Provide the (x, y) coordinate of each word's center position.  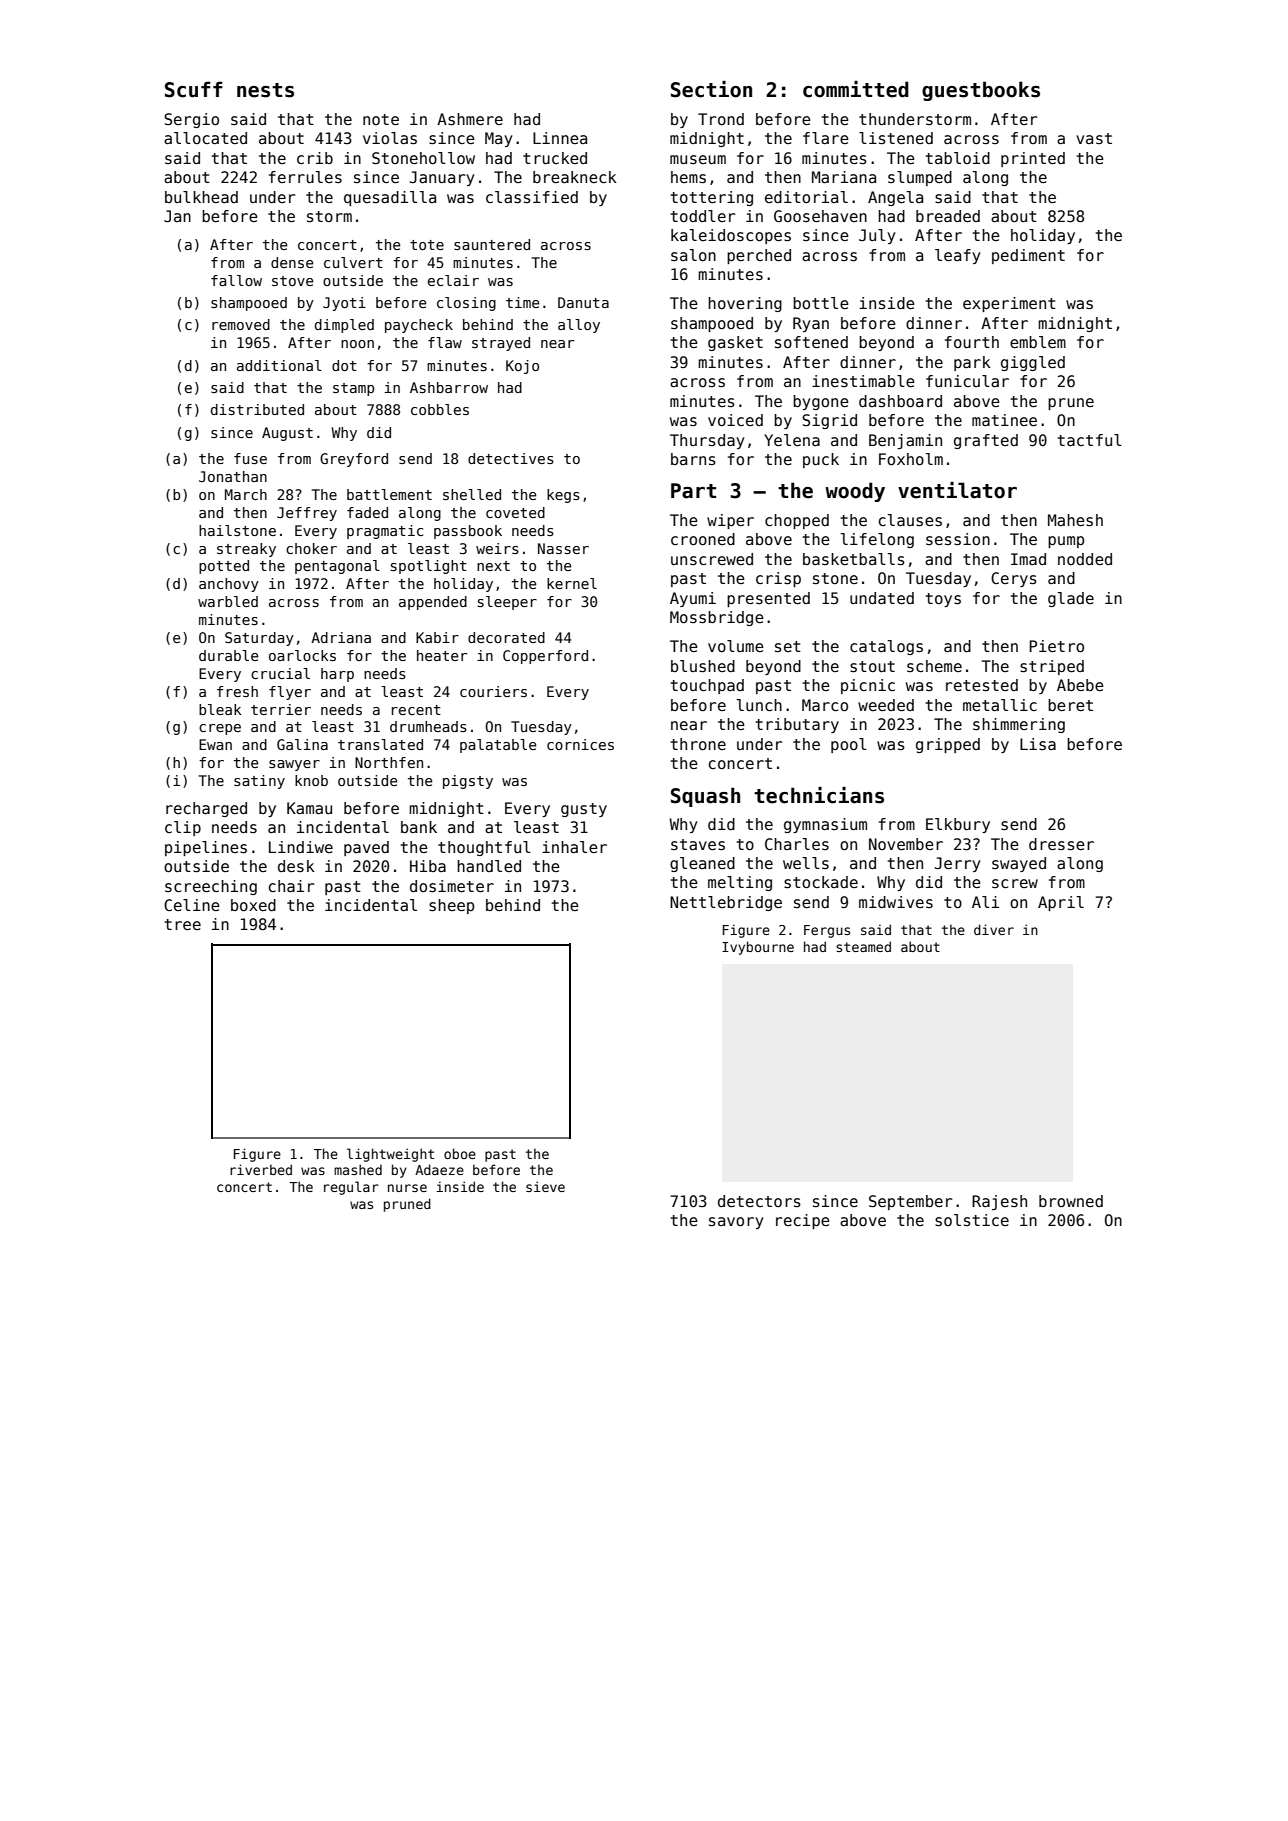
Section (711, 89)
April (1061, 903)
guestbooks (981, 91)
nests (265, 90)
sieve (545, 1186)
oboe (460, 1153)
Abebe (1080, 685)
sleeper (507, 603)
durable (228, 655)
